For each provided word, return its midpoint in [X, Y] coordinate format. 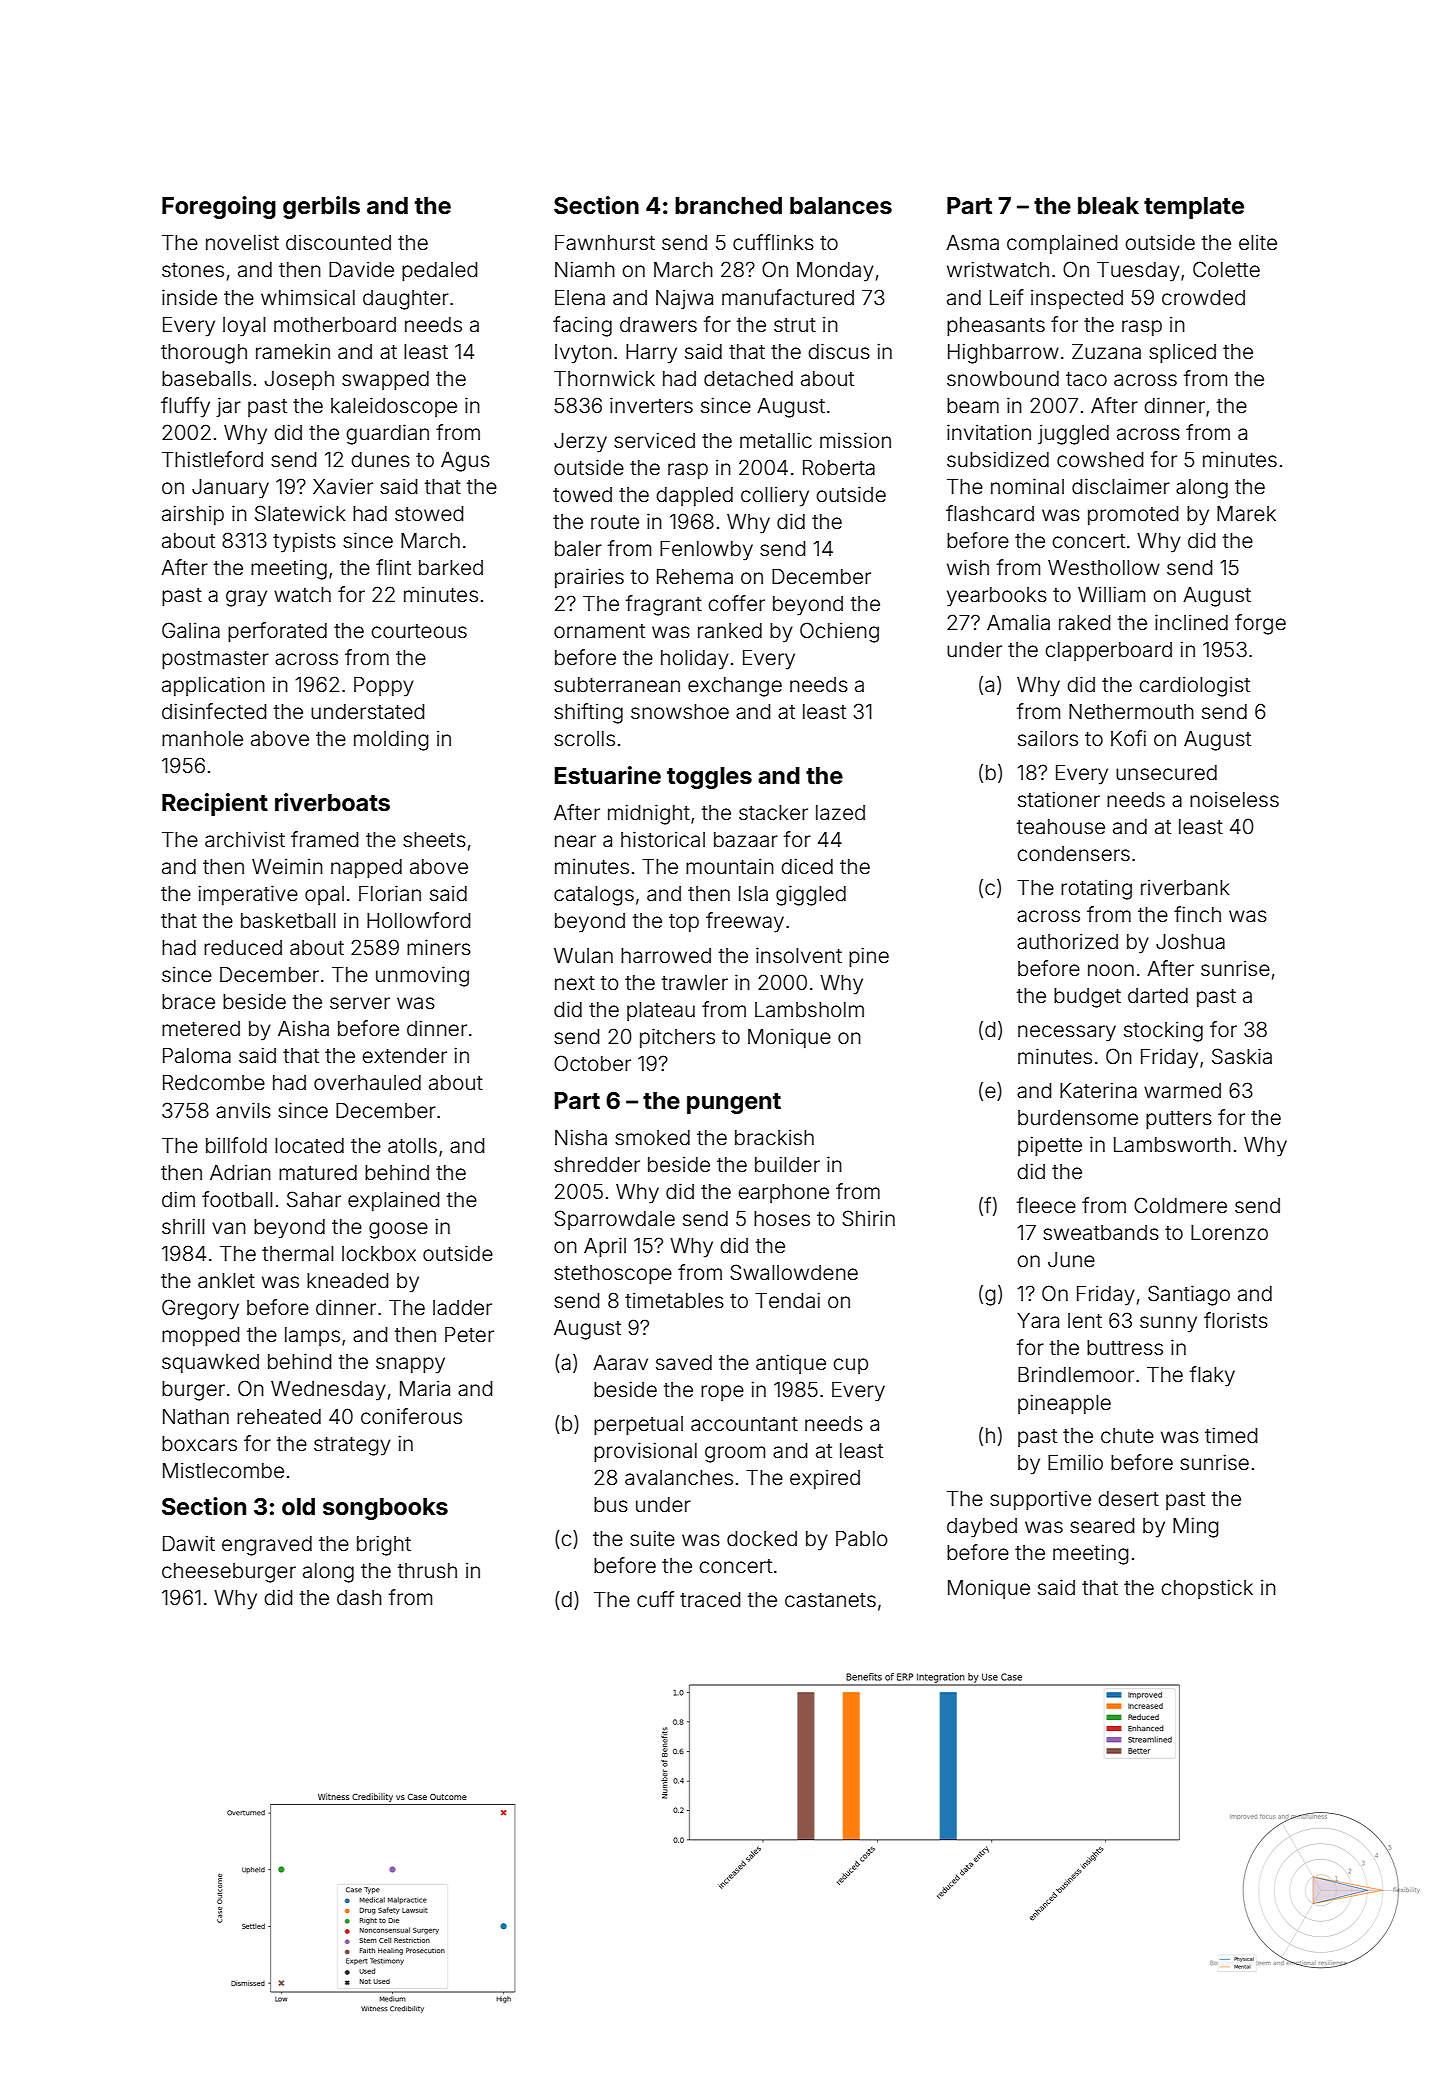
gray [246, 598]
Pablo [862, 1539]
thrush [427, 1570]
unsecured [1166, 772]
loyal [244, 327]
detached [748, 379]
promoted [1133, 515]
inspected [1077, 299]
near [575, 841]
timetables [674, 1300]
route [615, 522]
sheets [434, 840]
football [237, 1199]
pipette [1050, 1146]
